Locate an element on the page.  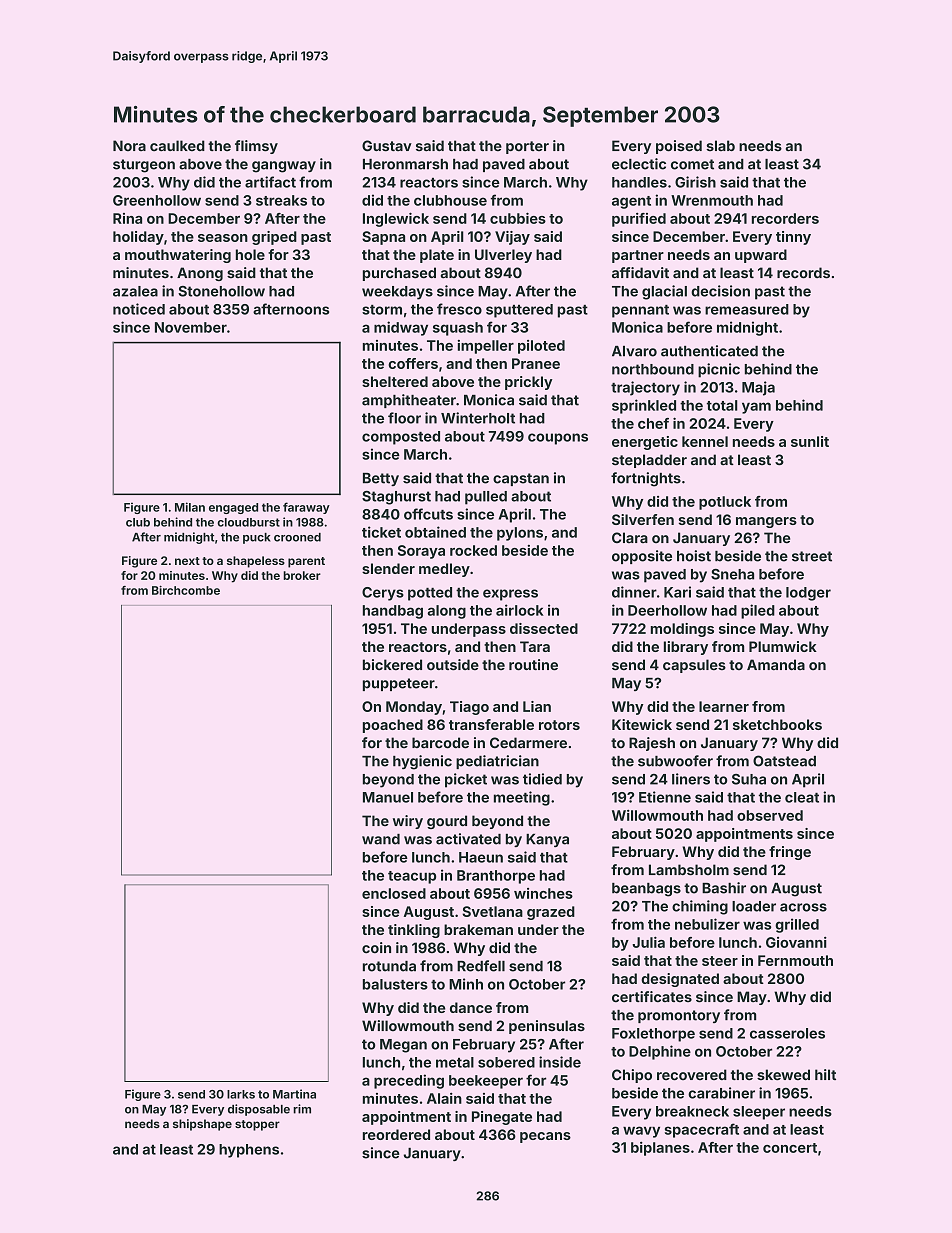
next is located at coordinates (187, 561).
